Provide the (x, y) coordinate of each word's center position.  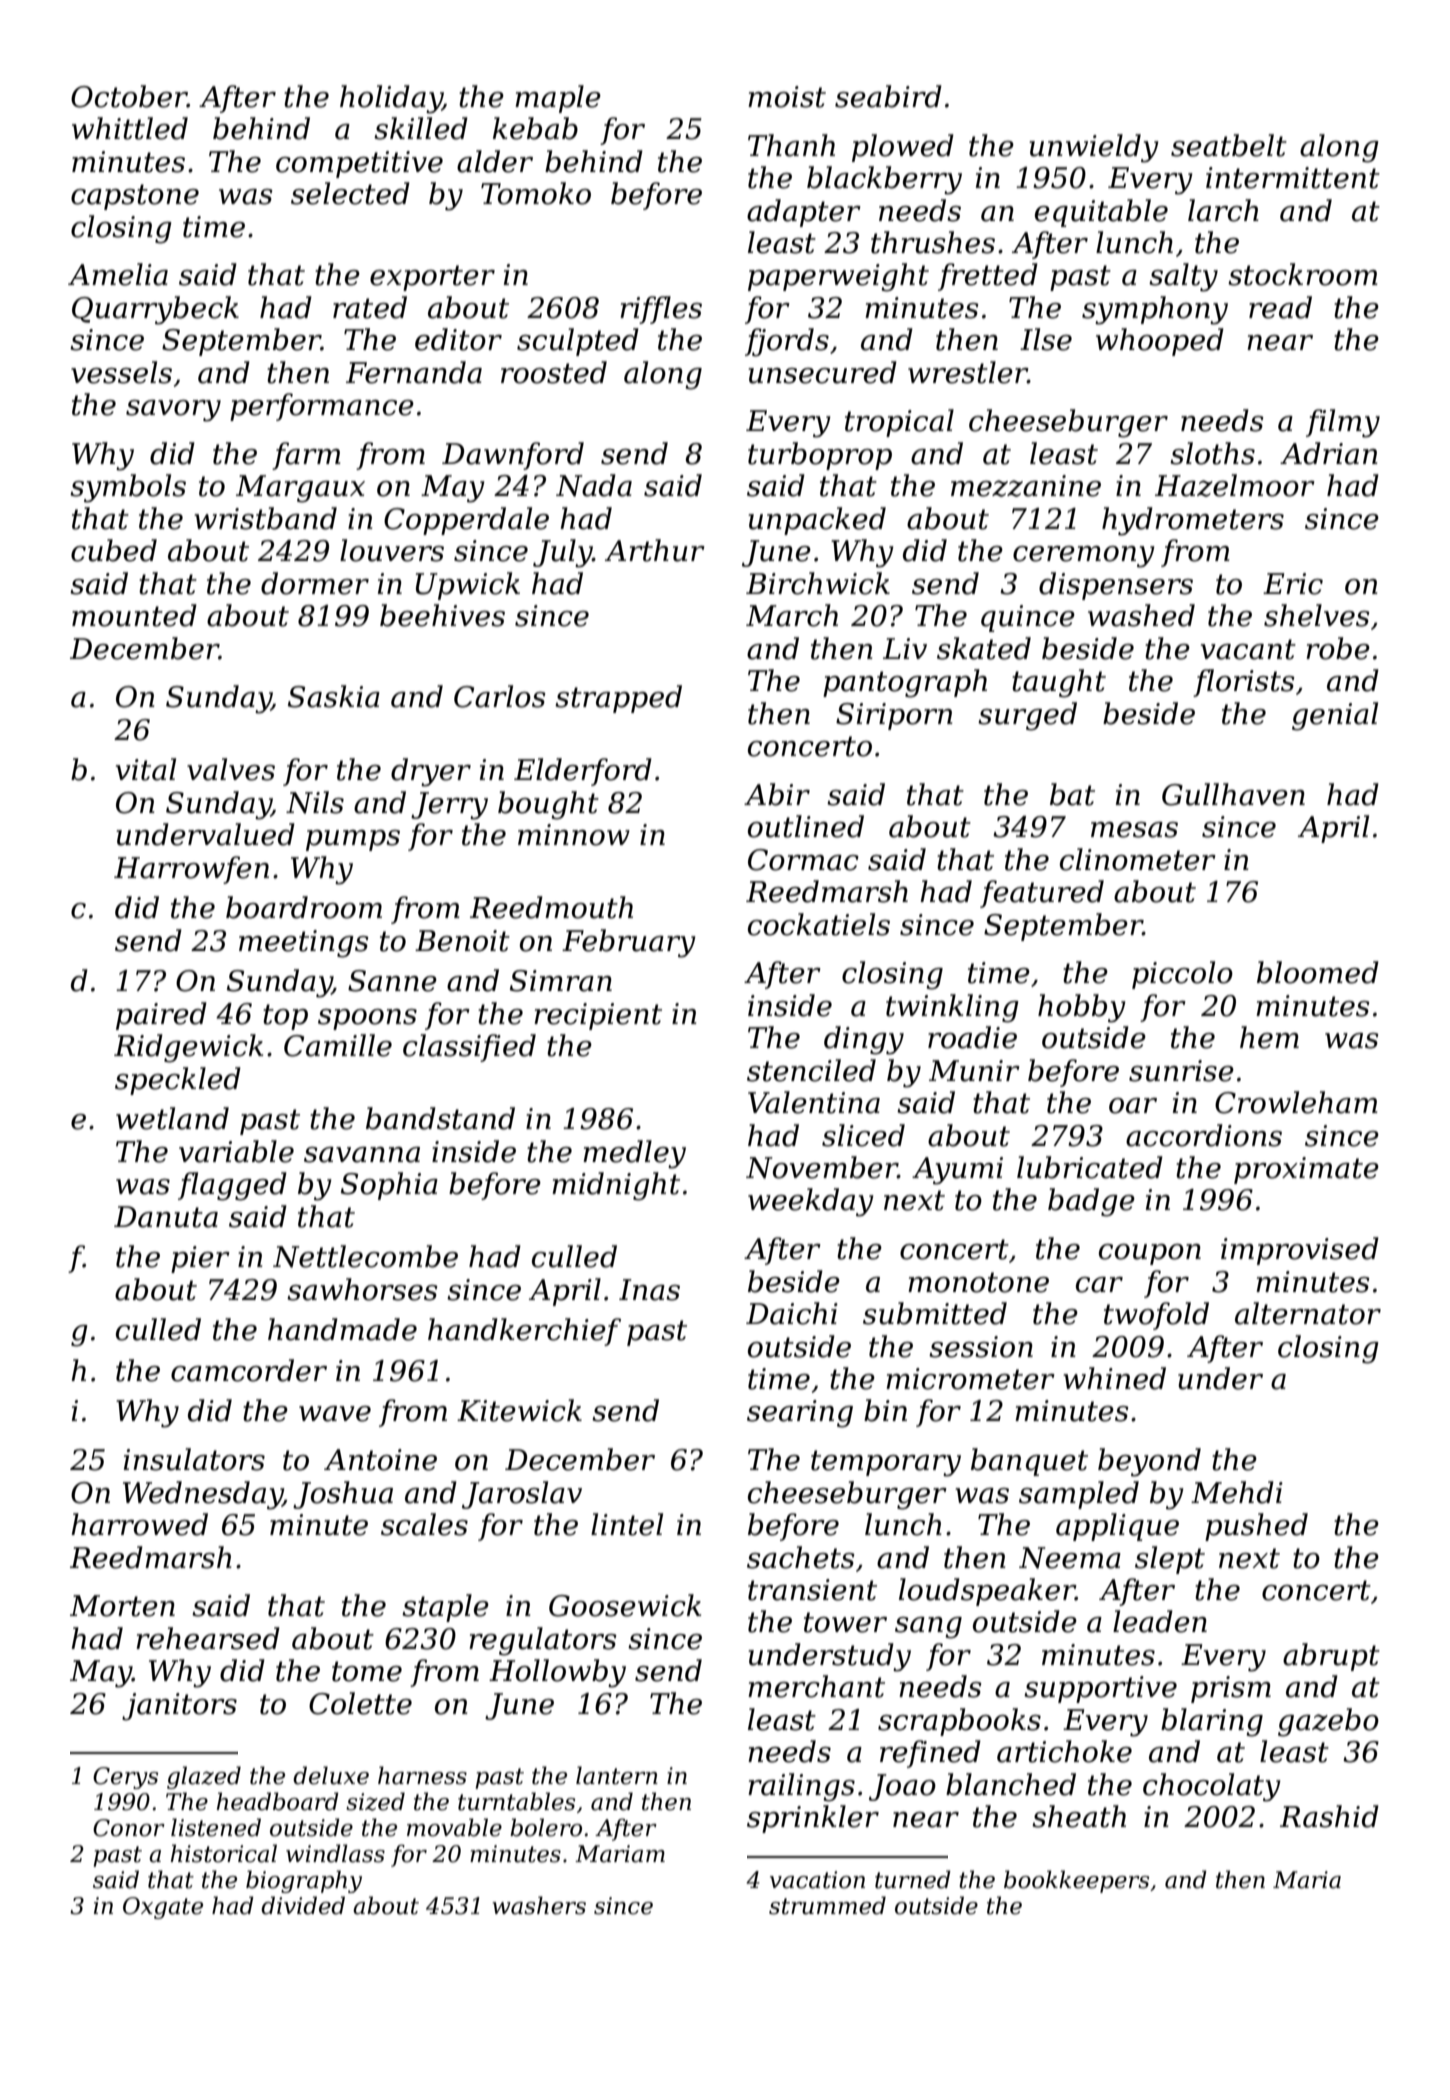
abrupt (1331, 1657)
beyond (1149, 1462)
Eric (1293, 584)
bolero (546, 1827)
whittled (130, 128)
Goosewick (625, 1605)
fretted (988, 277)
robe (1338, 648)
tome (367, 1671)
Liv (905, 648)
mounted (134, 615)
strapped (618, 699)
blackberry (884, 180)
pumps (353, 840)
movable (454, 1827)
